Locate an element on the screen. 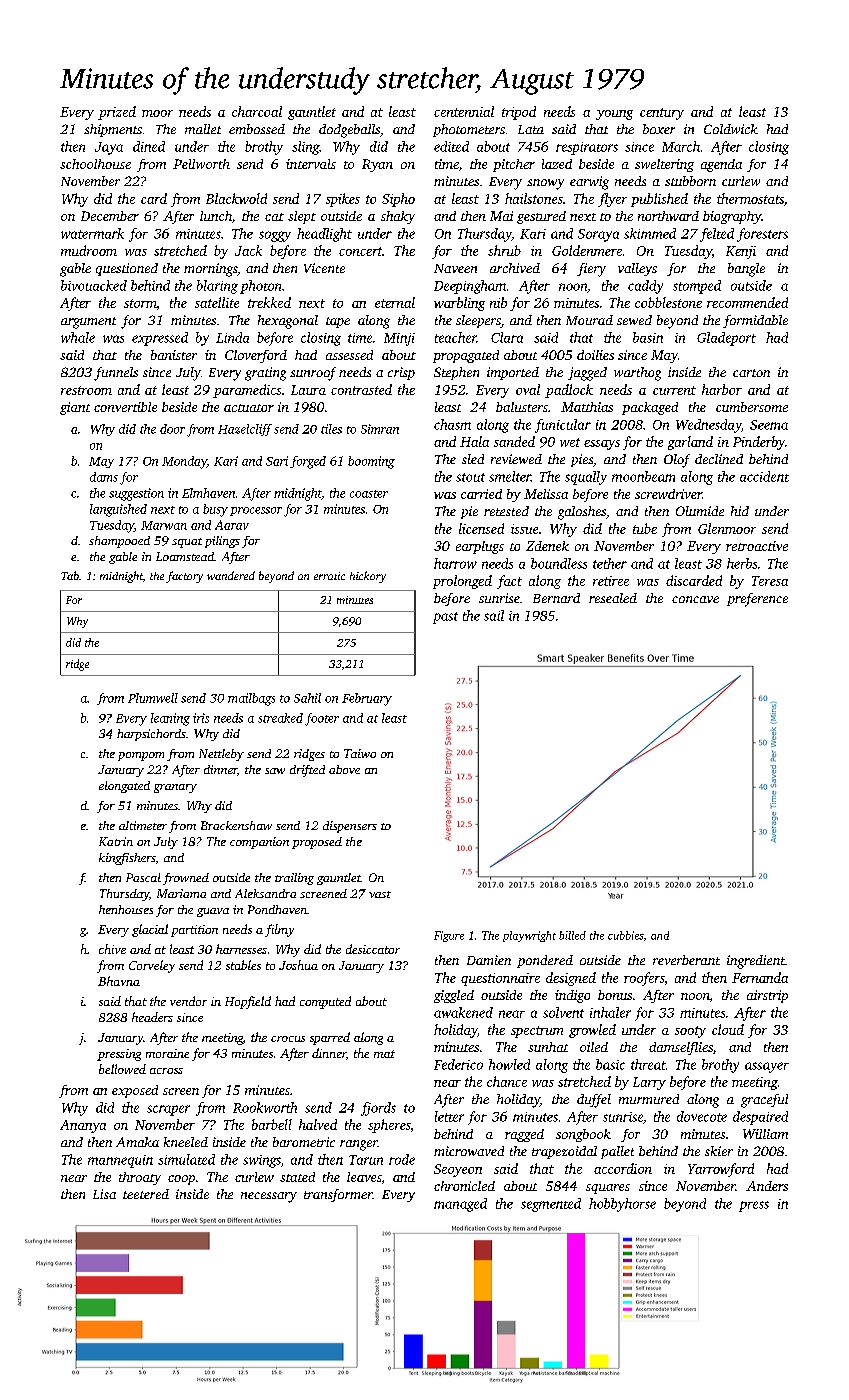 This screenshot has height=1400, width=849. vast is located at coordinates (380, 894).
